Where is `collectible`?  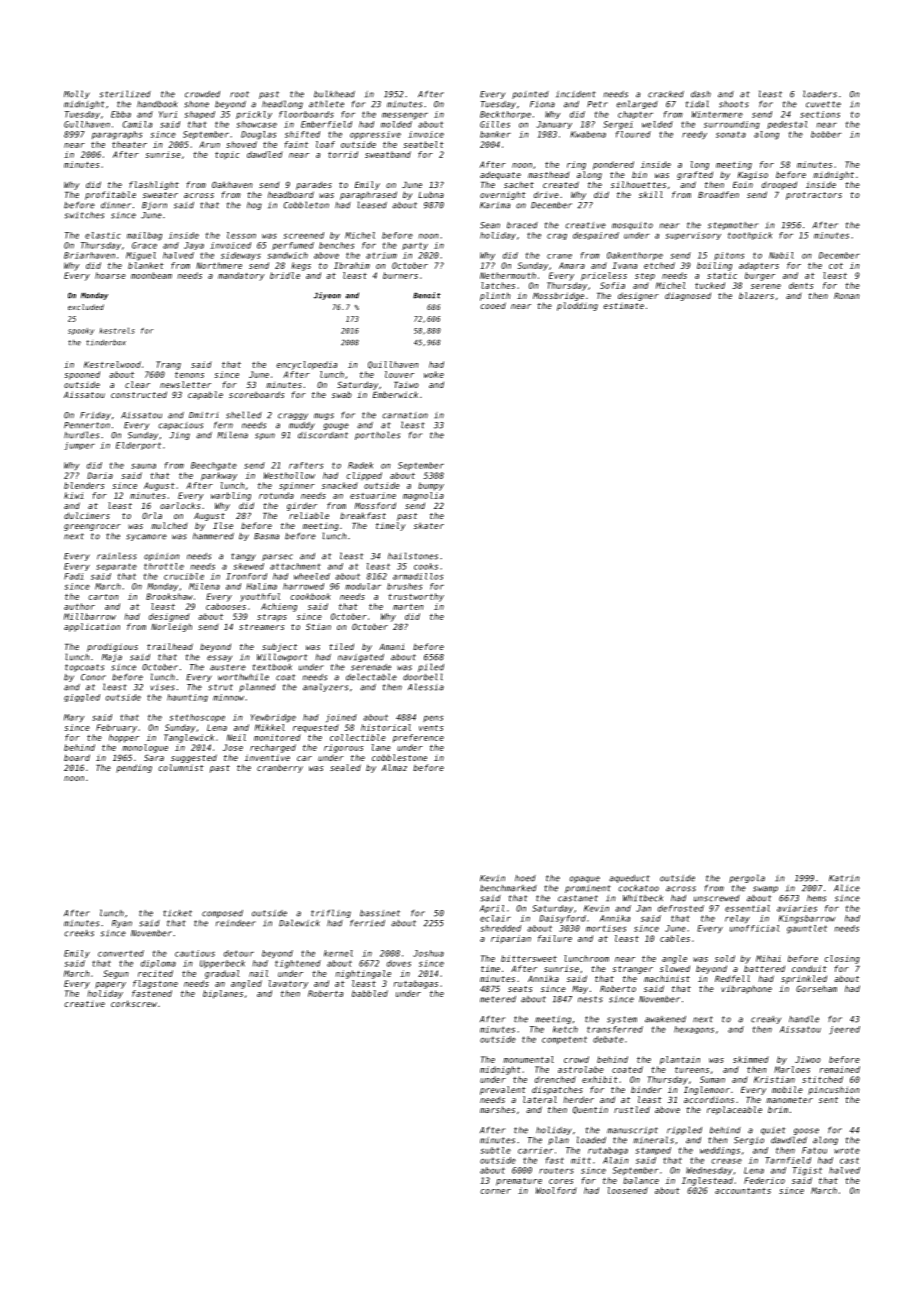
collectible is located at coordinates (358, 737).
